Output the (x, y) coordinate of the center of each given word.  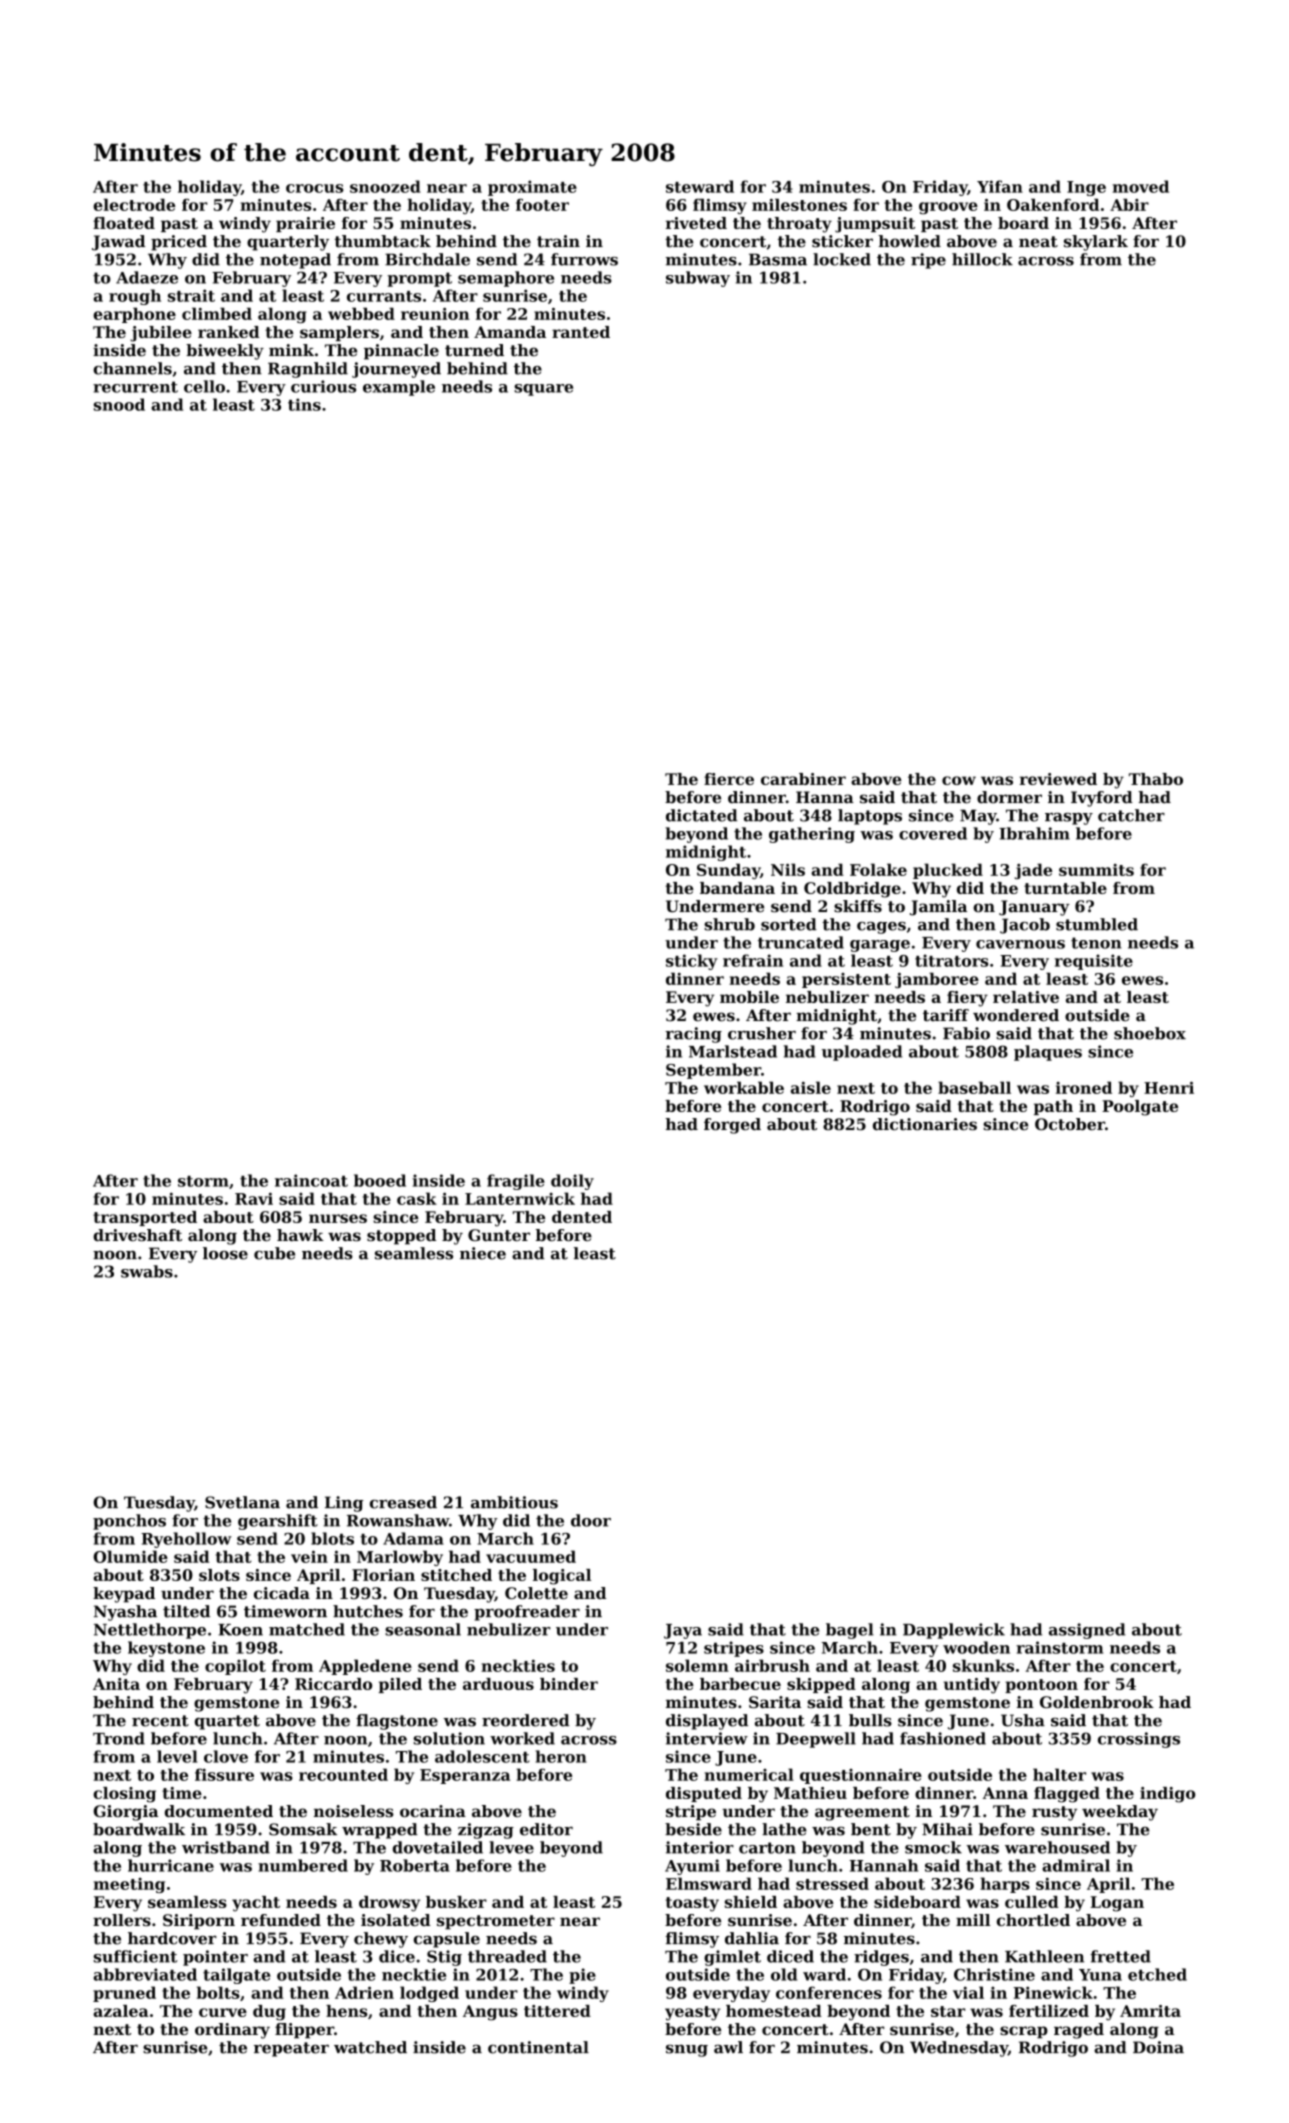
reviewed (1058, 779)
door (591, 1520)
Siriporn (199, 1922)
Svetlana (242, 1502)
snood (119, 404)
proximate (532, 188)
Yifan (1000, 186)
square (543, 390)
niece (483, 1253)
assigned (1087, 1631)
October (1070, 1124)
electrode (134, 204)
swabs (147, 1271)
